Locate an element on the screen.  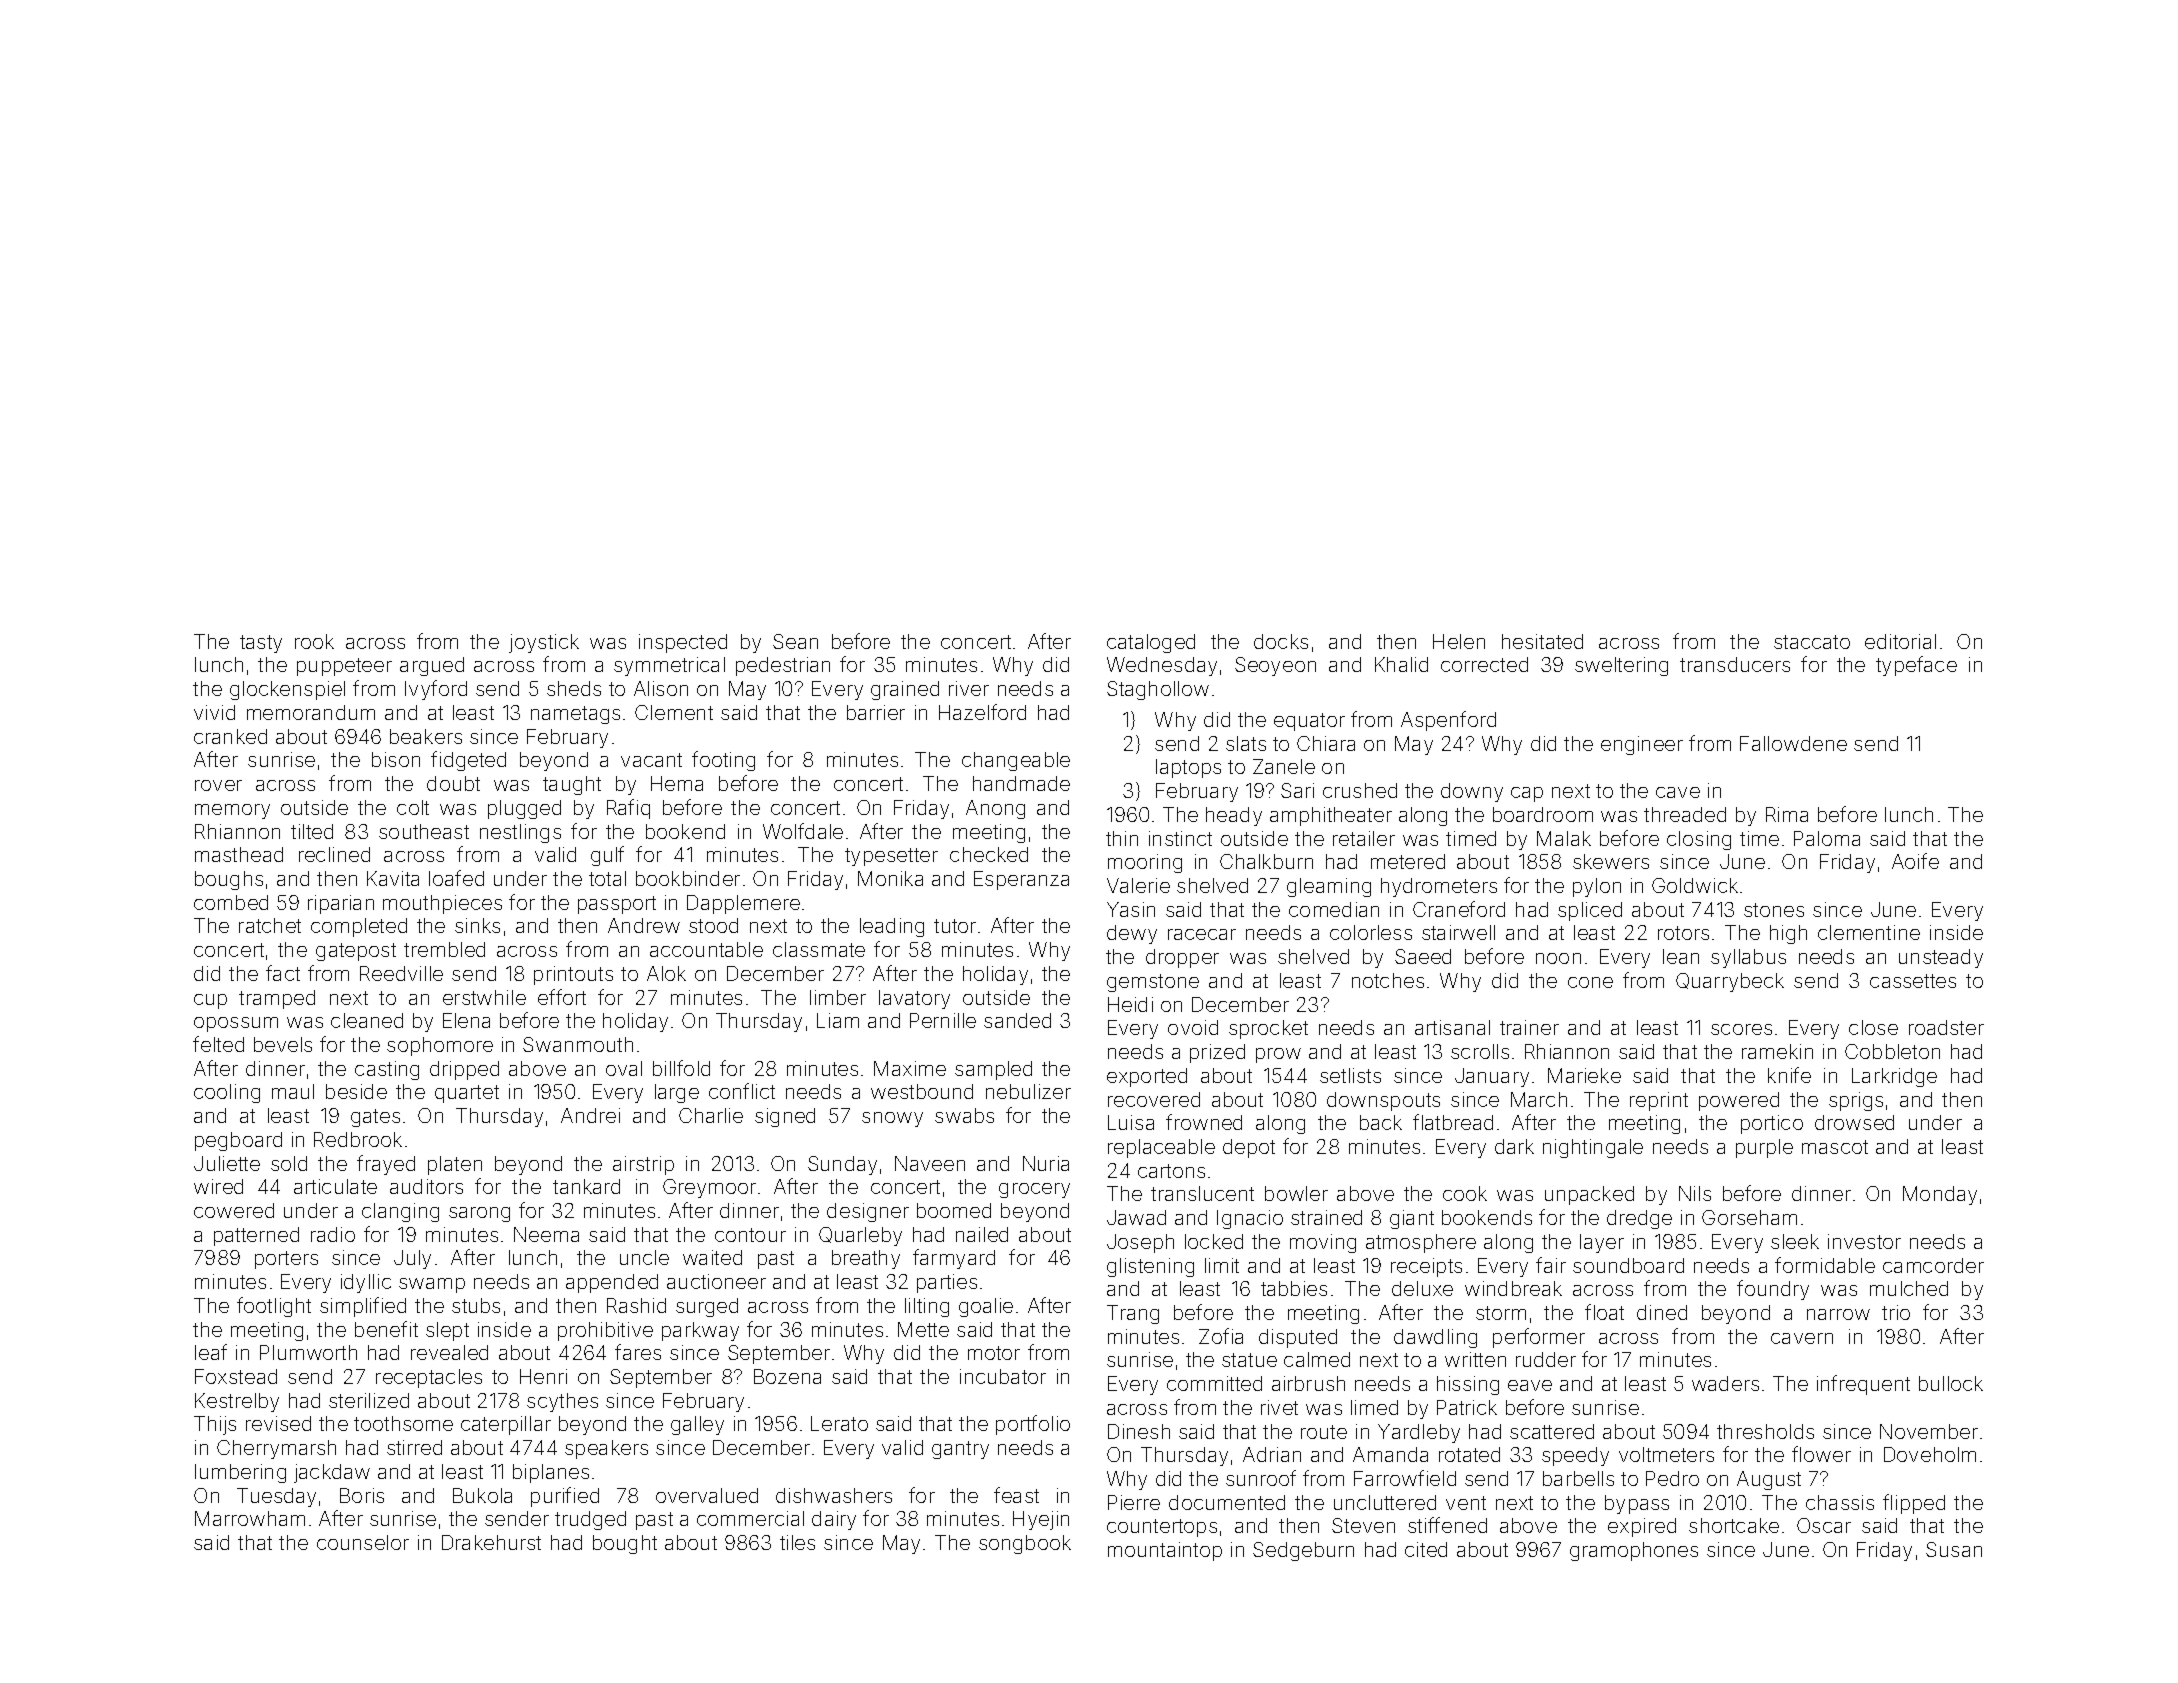
Mette is located at coordinates (923, 1329).
